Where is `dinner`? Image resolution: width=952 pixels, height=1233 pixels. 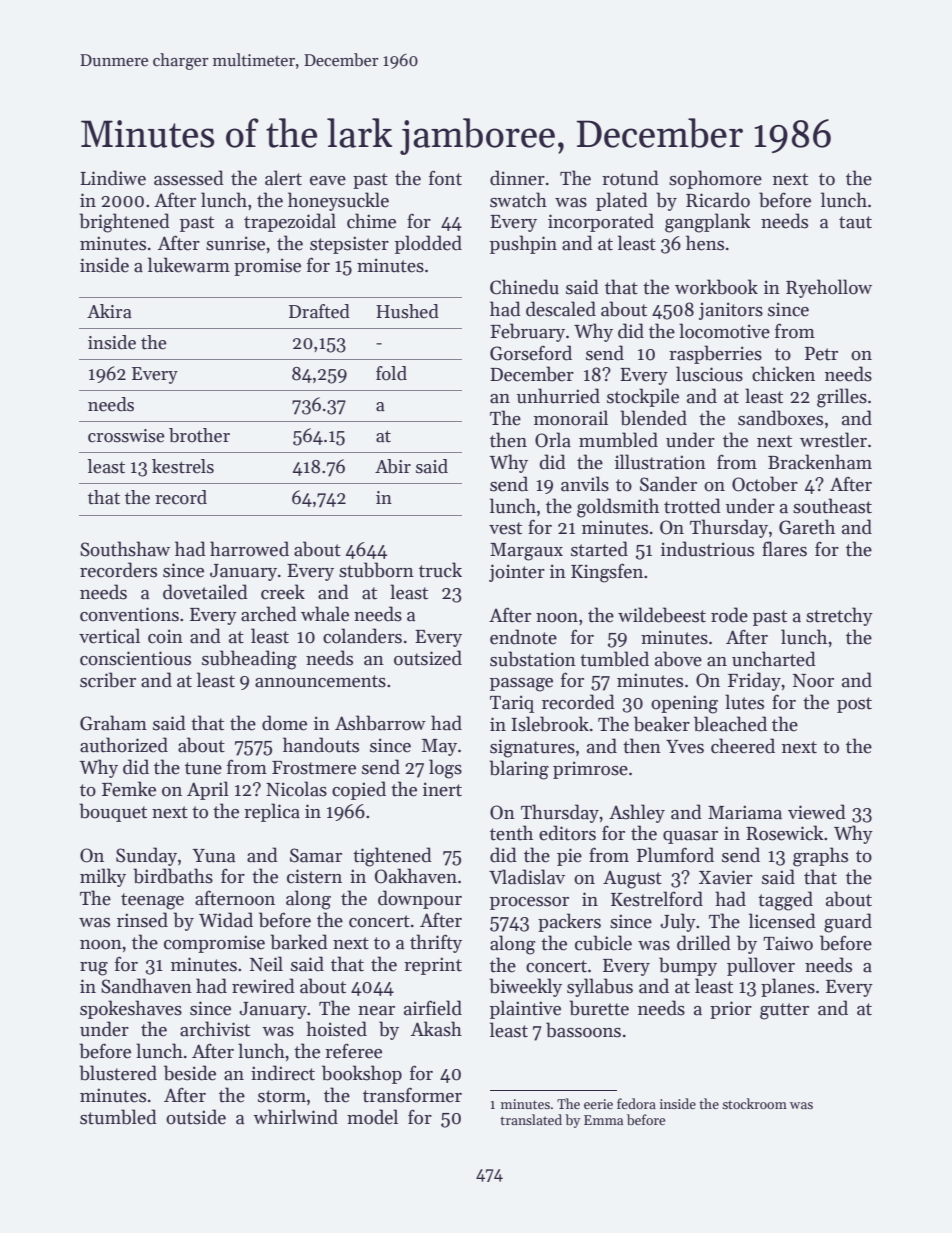 dinner is located at coordinates (517, 178).
